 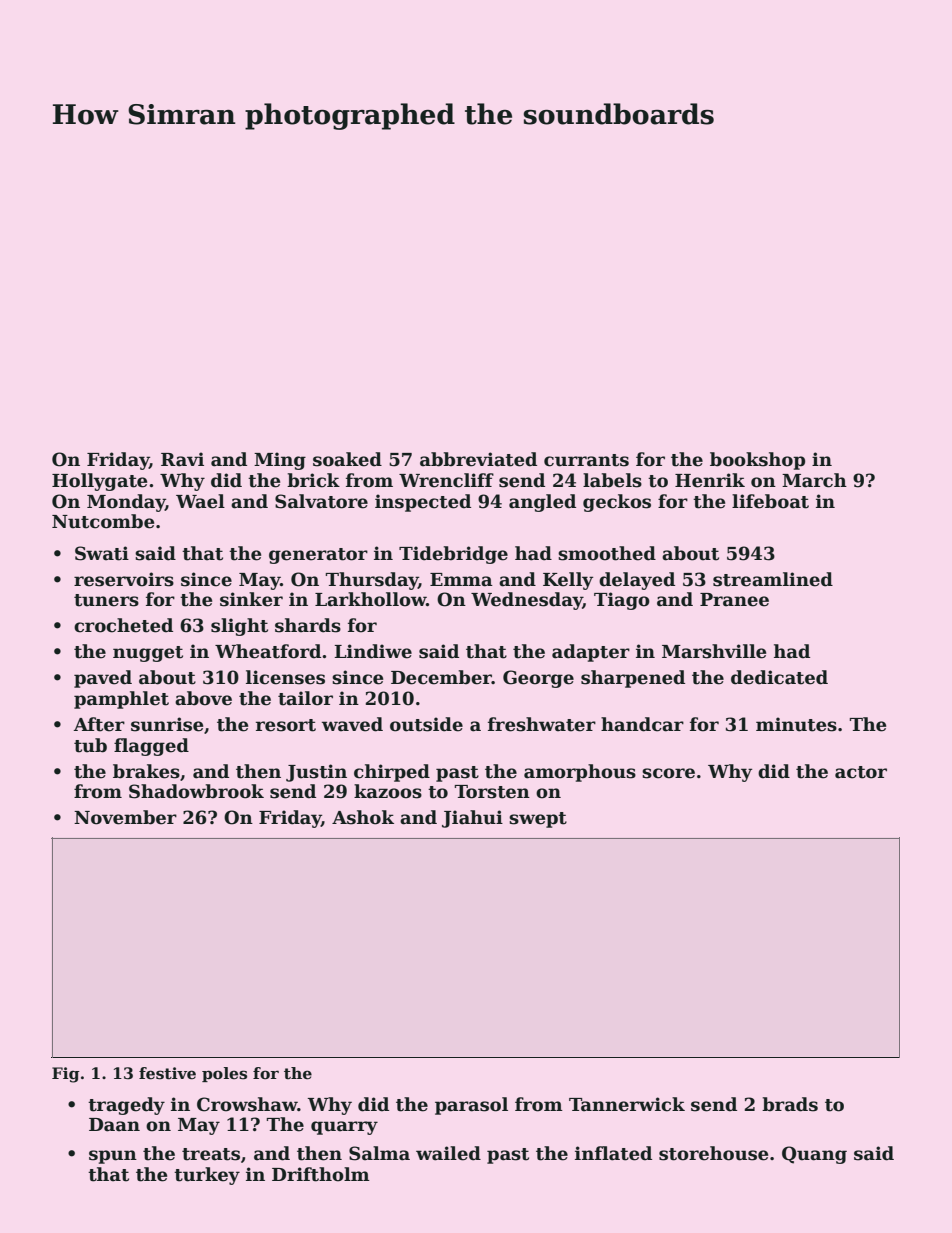 What do you see at coordinates (113, 1157) in the image?
I see `spun` at bounding box center [113, 1157].
